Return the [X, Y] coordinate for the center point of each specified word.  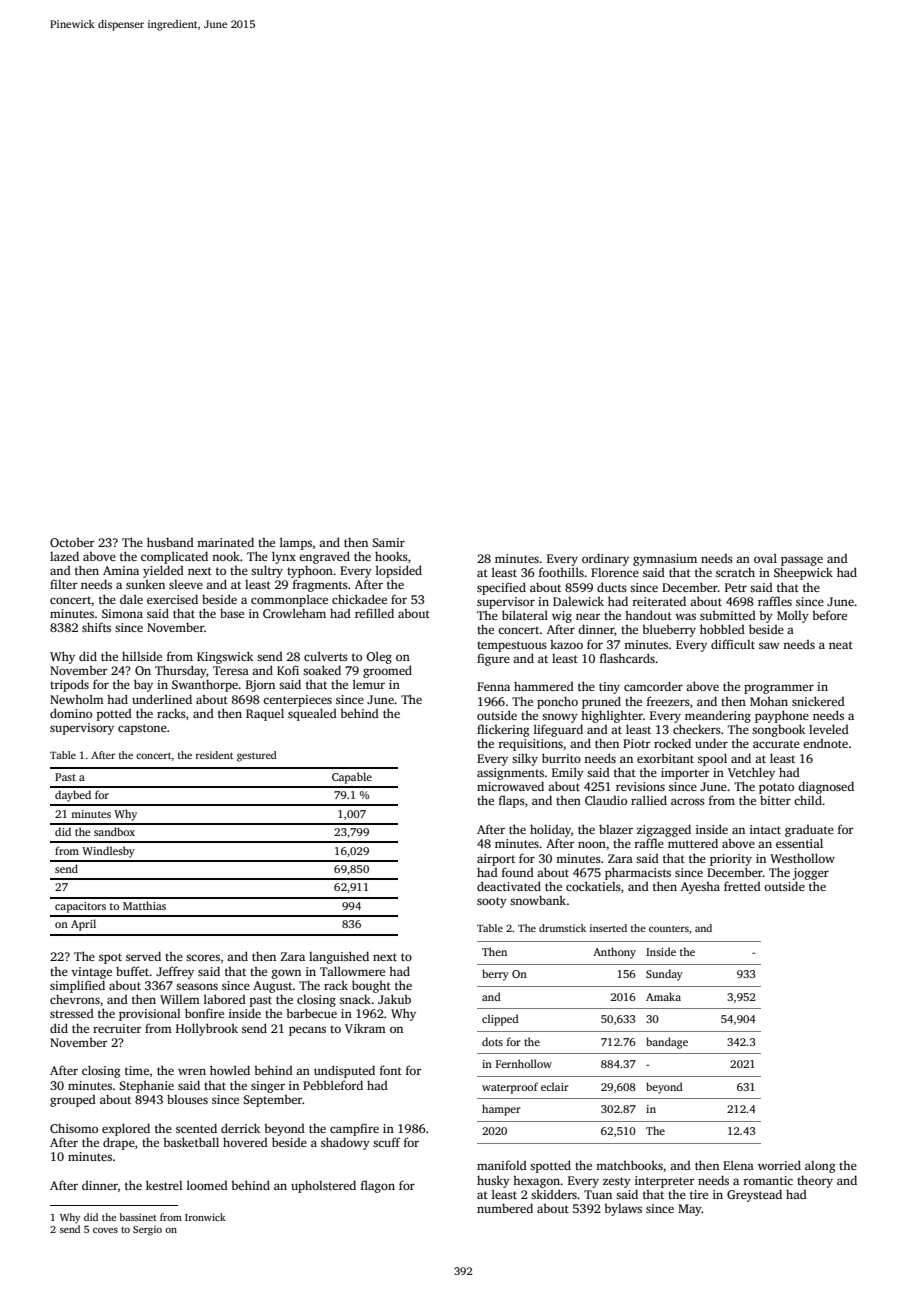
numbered [505, 1208]
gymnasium [665, 560]
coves [105, 1230]
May [690, 1210]
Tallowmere [352, 971]
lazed [64, 556]
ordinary [605, 559]
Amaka [663, 996]
